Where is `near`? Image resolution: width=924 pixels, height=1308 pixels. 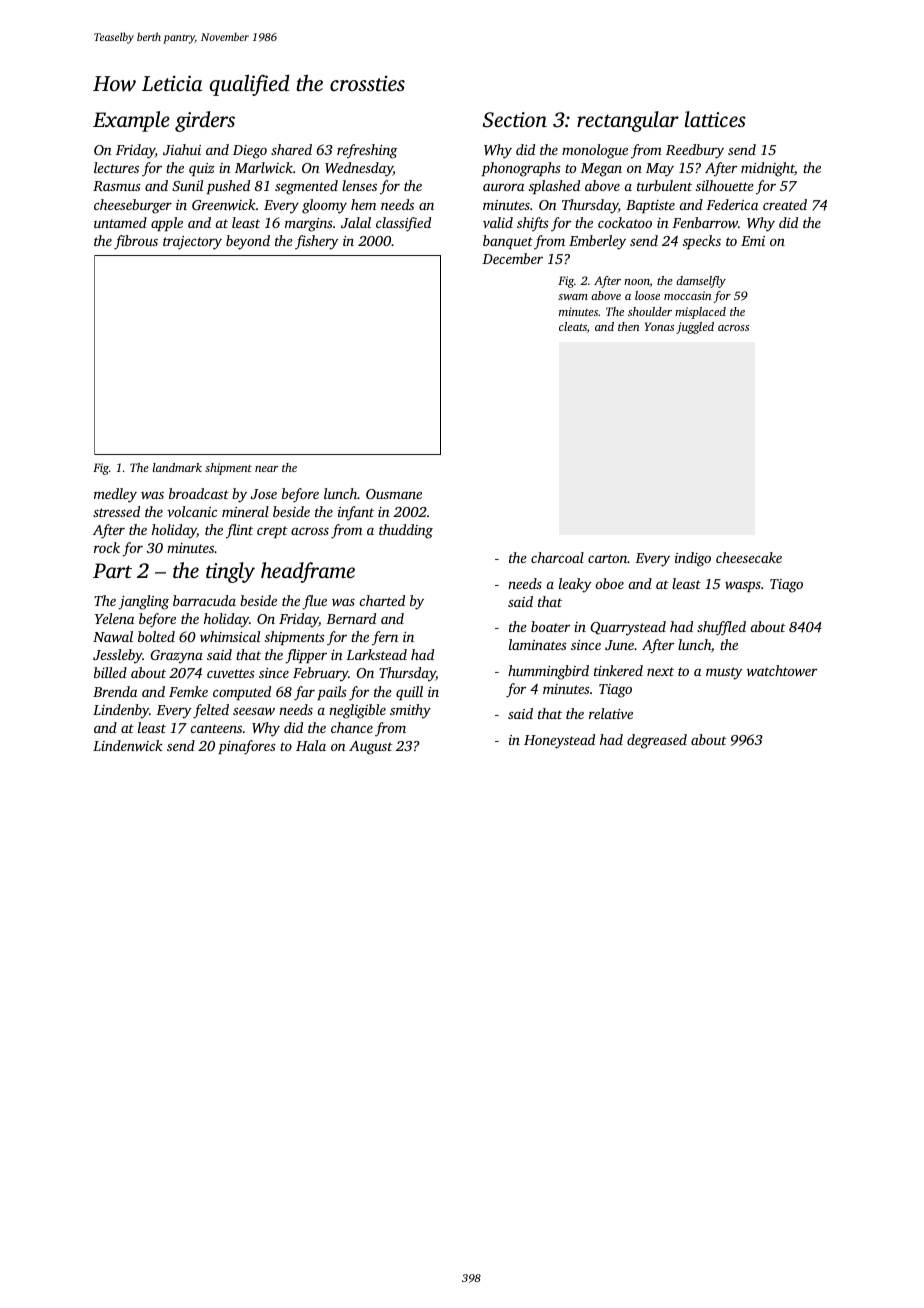 near is located at coordinates (266, 469).
